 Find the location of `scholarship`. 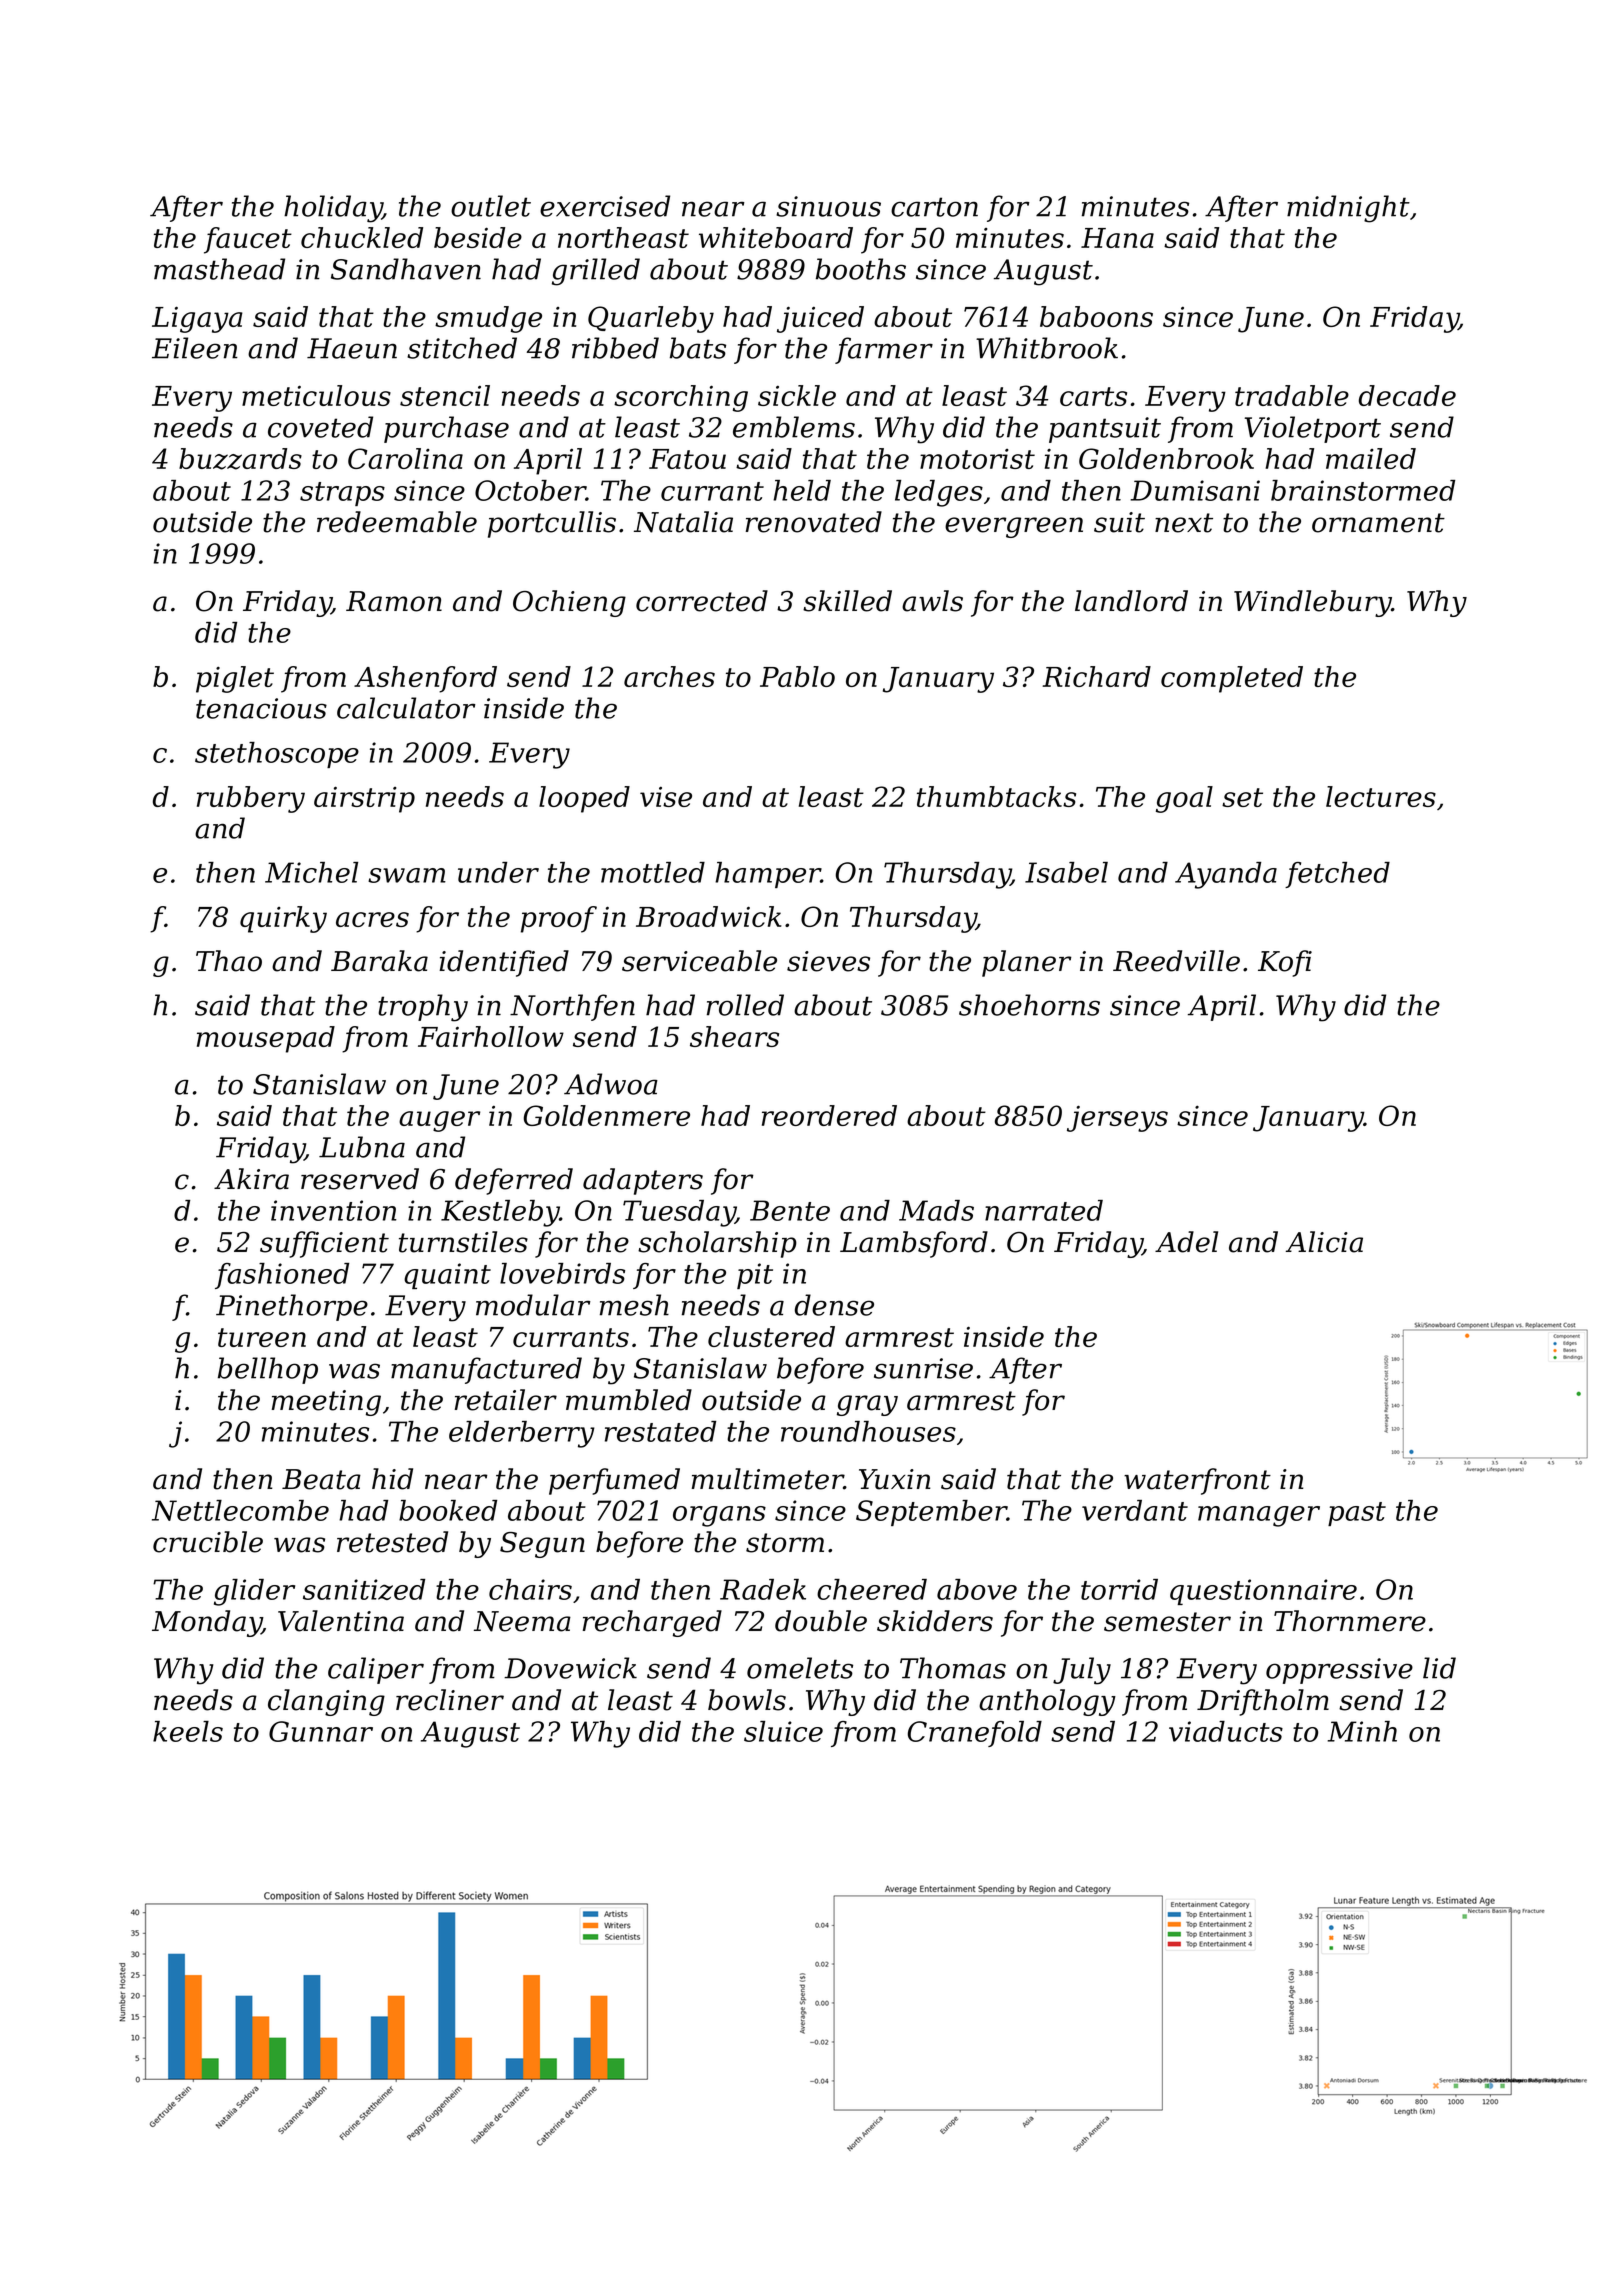

scholarship is located at coordinates (717, 1244).
